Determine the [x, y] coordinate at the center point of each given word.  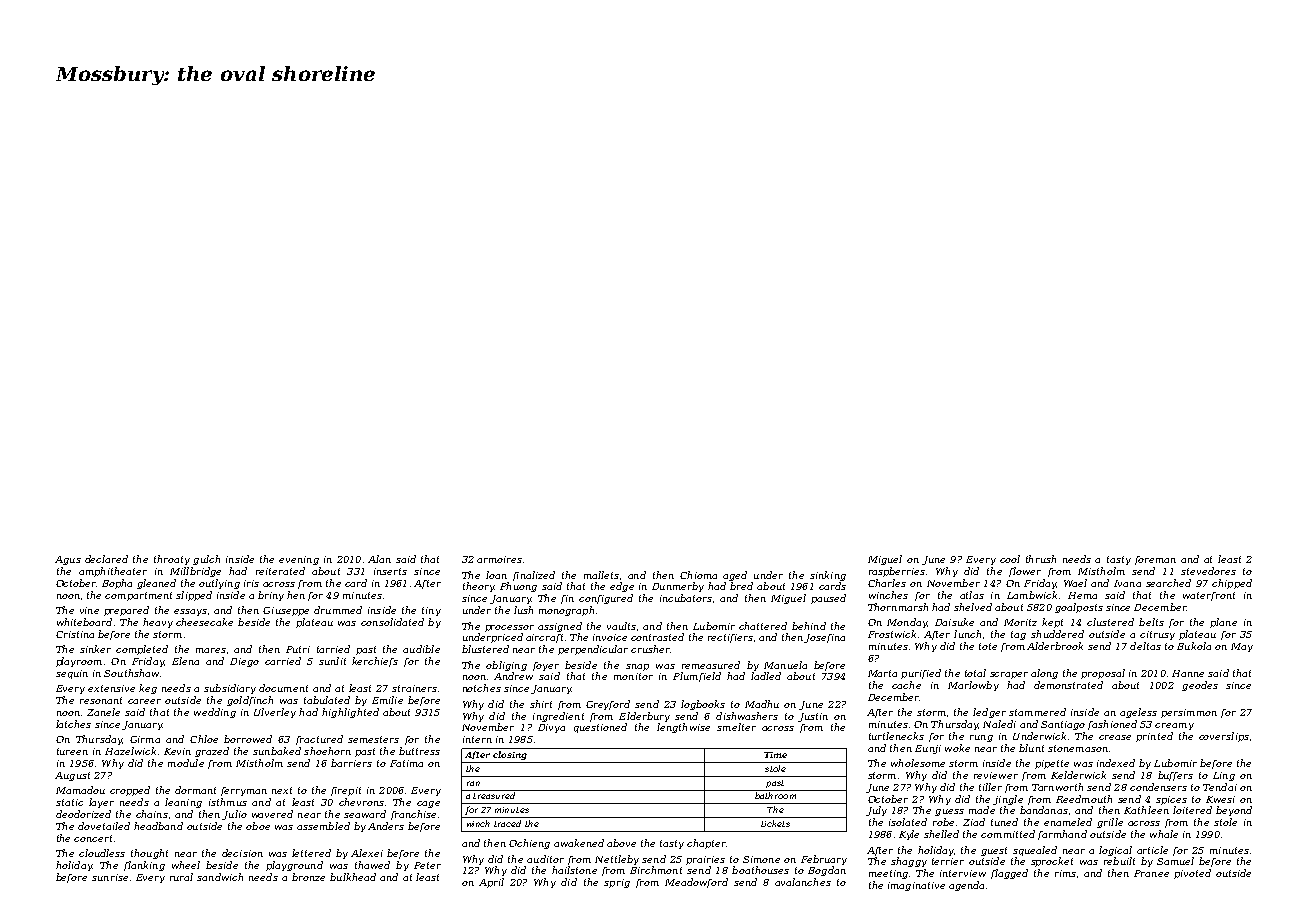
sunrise [110, 877]
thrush [1041, 559]
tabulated [327, 700]
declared [106, 559]
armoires [499, 559]
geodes [1200, 686]
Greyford [608, 705]
